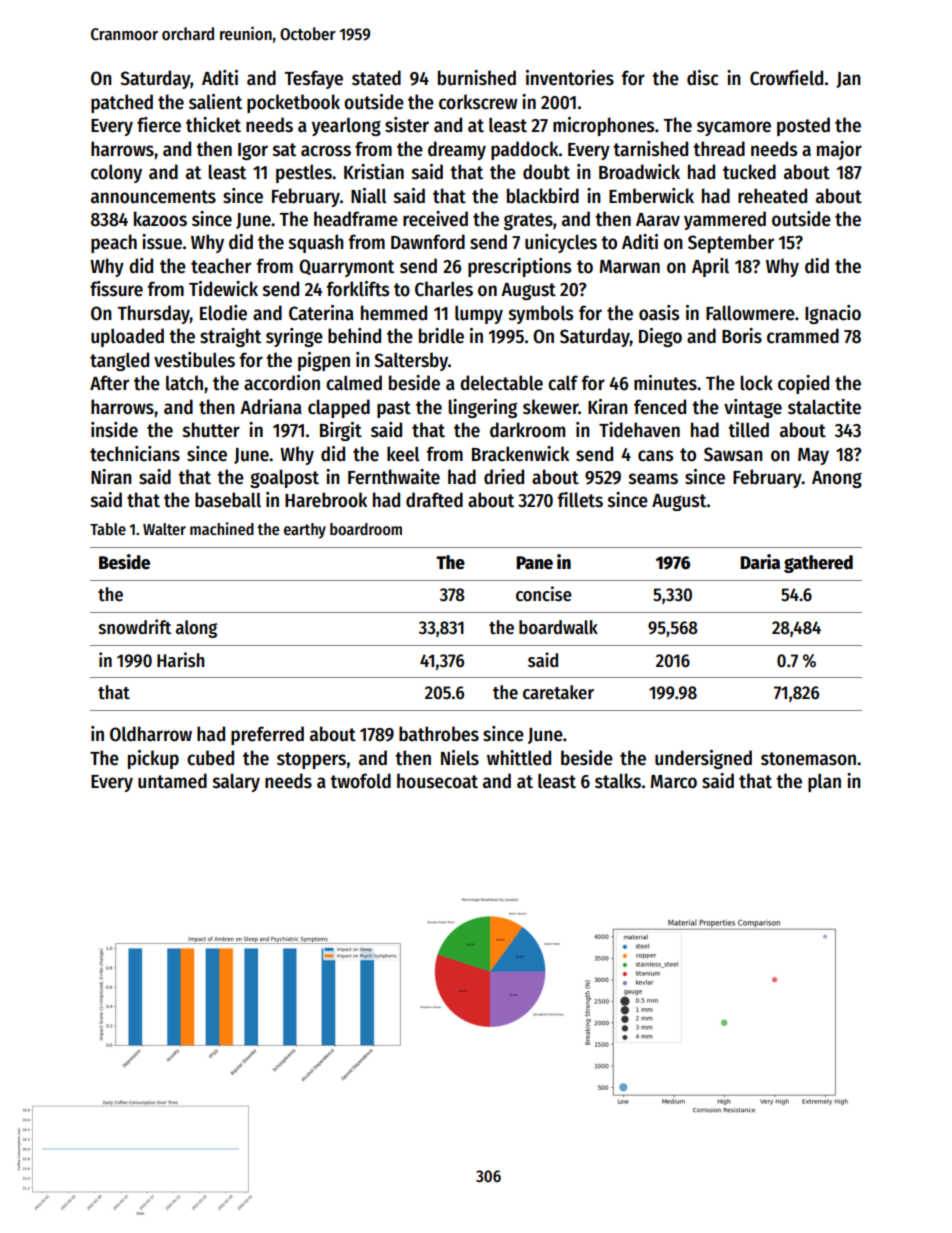  What do you see at coordinates (651, 196) in the image?
I see `Emberwick` at bounding box center [651, 196].
